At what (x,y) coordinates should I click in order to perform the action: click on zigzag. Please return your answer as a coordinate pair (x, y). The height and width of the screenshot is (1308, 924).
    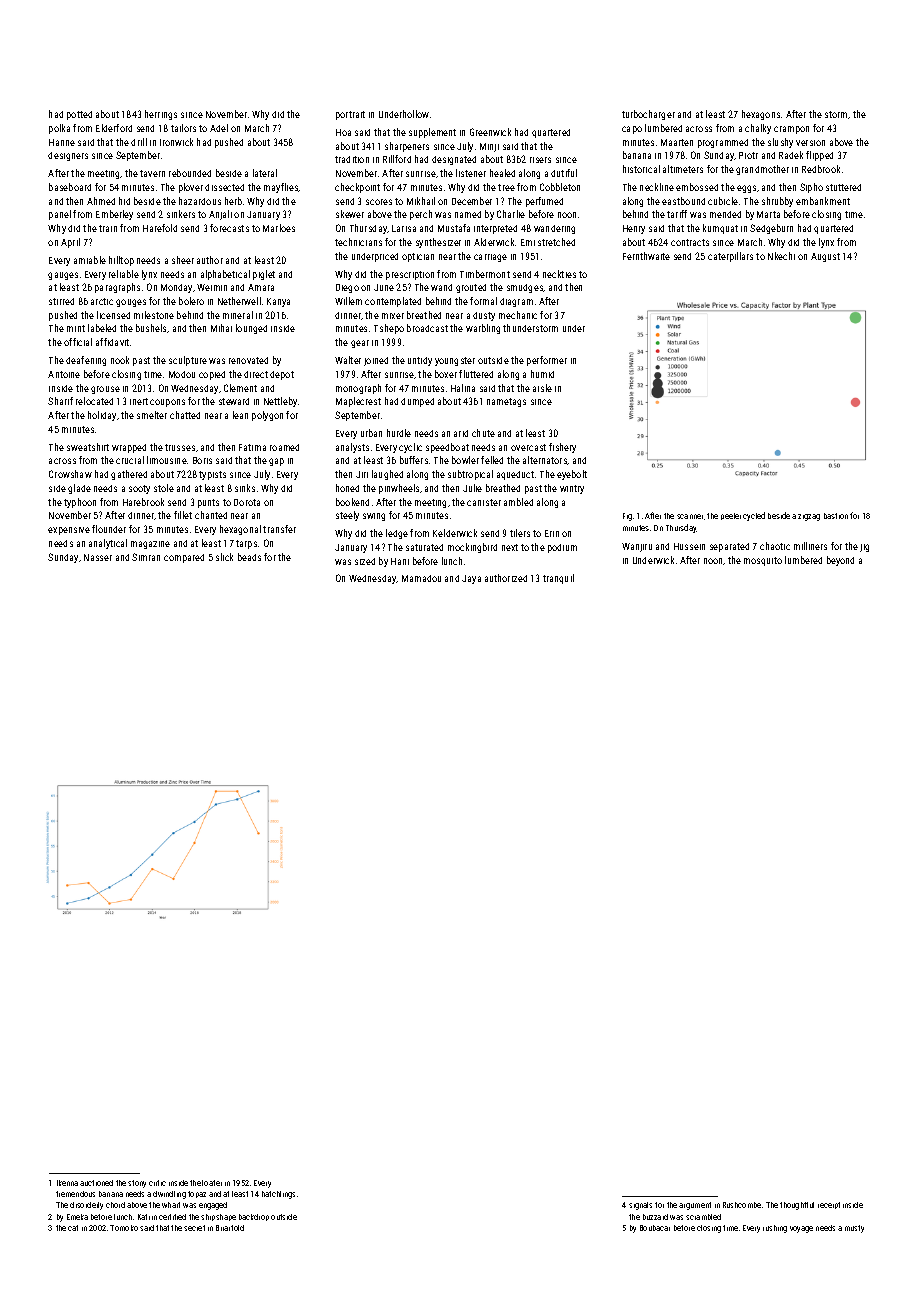
    Looking at the image, I should click on (809, 517).
